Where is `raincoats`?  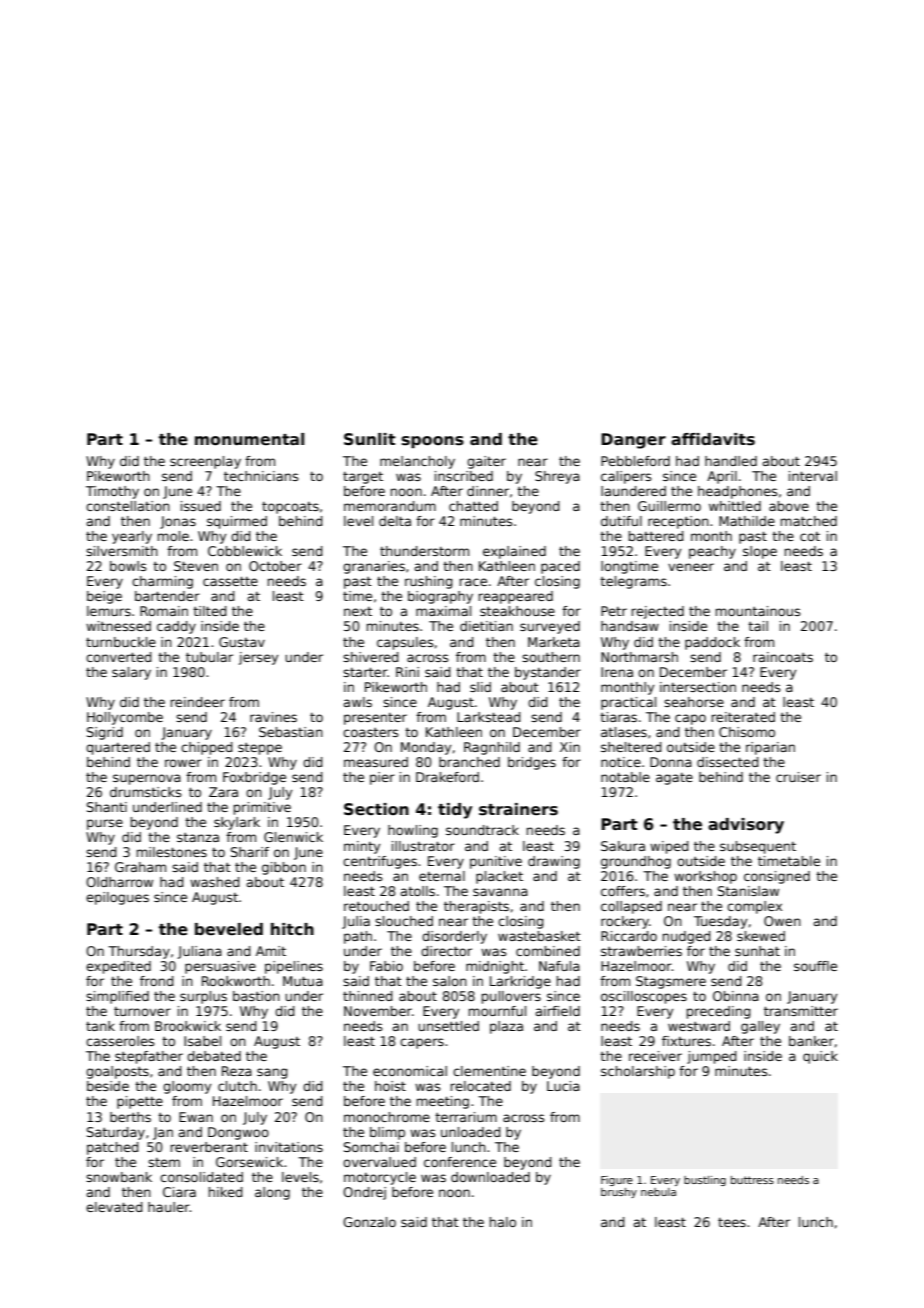 raincoats is located at coordinates (783, 657).
